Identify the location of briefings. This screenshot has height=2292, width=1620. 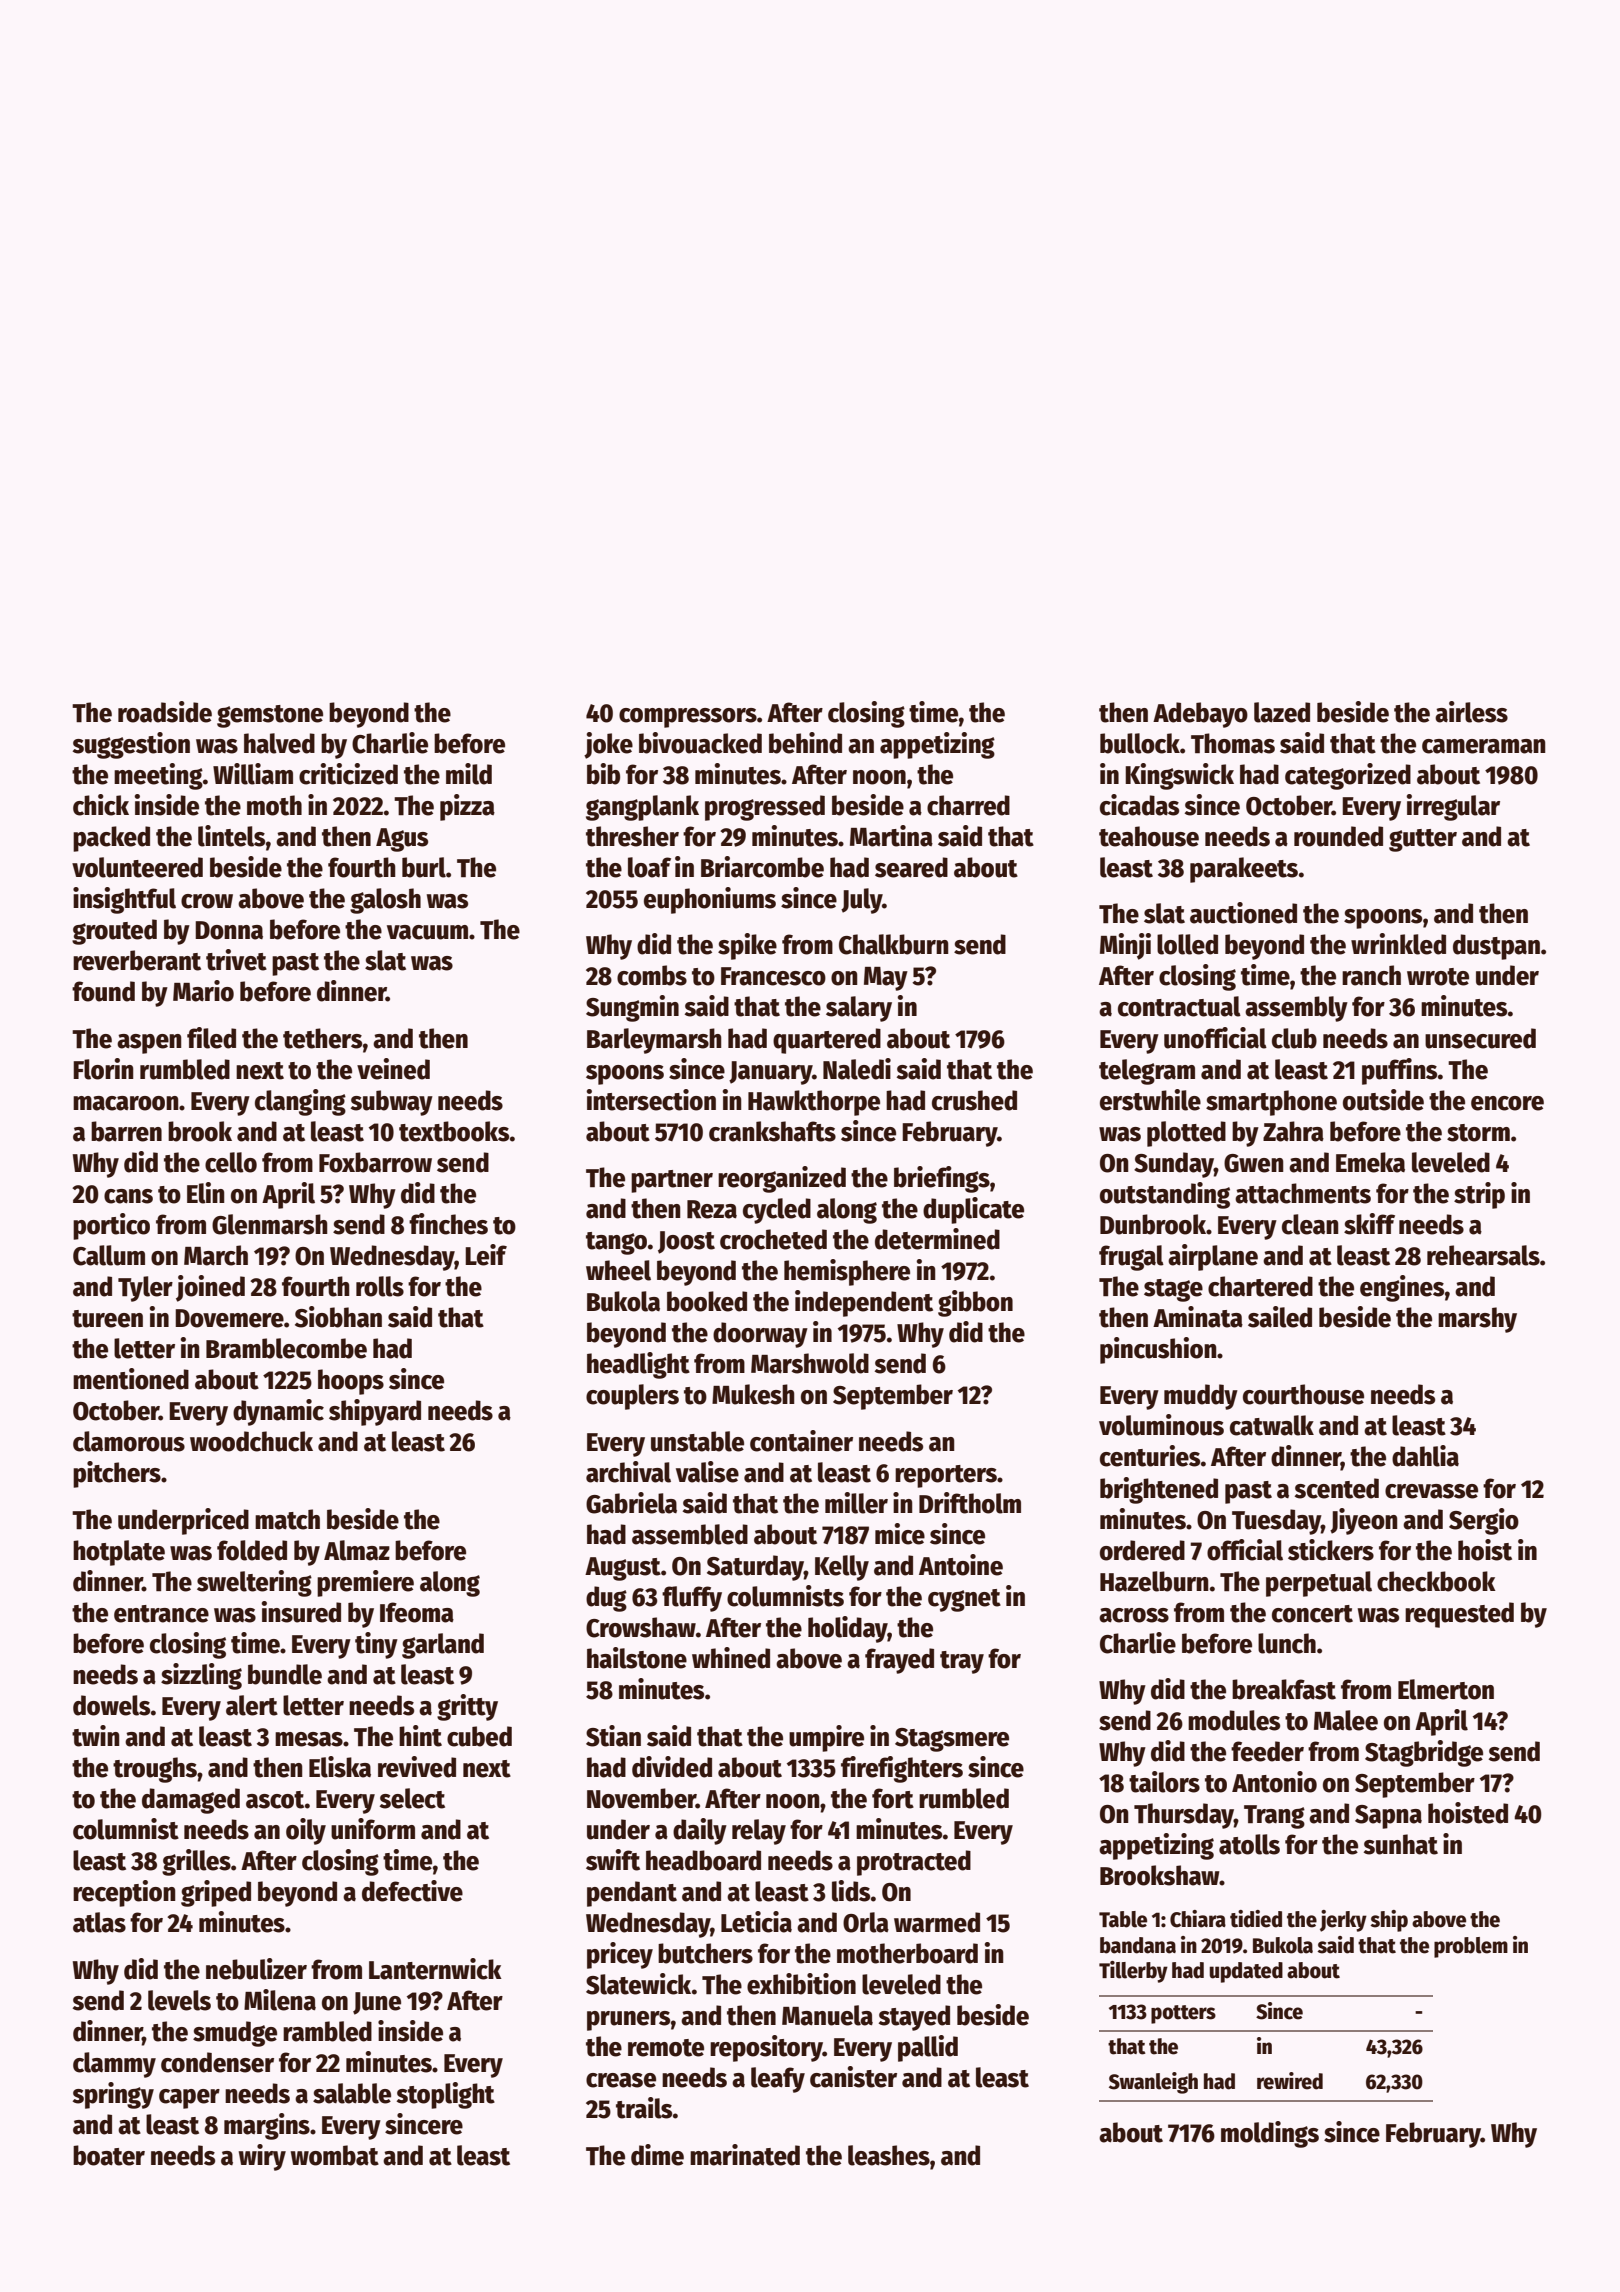
(942, 1179).
